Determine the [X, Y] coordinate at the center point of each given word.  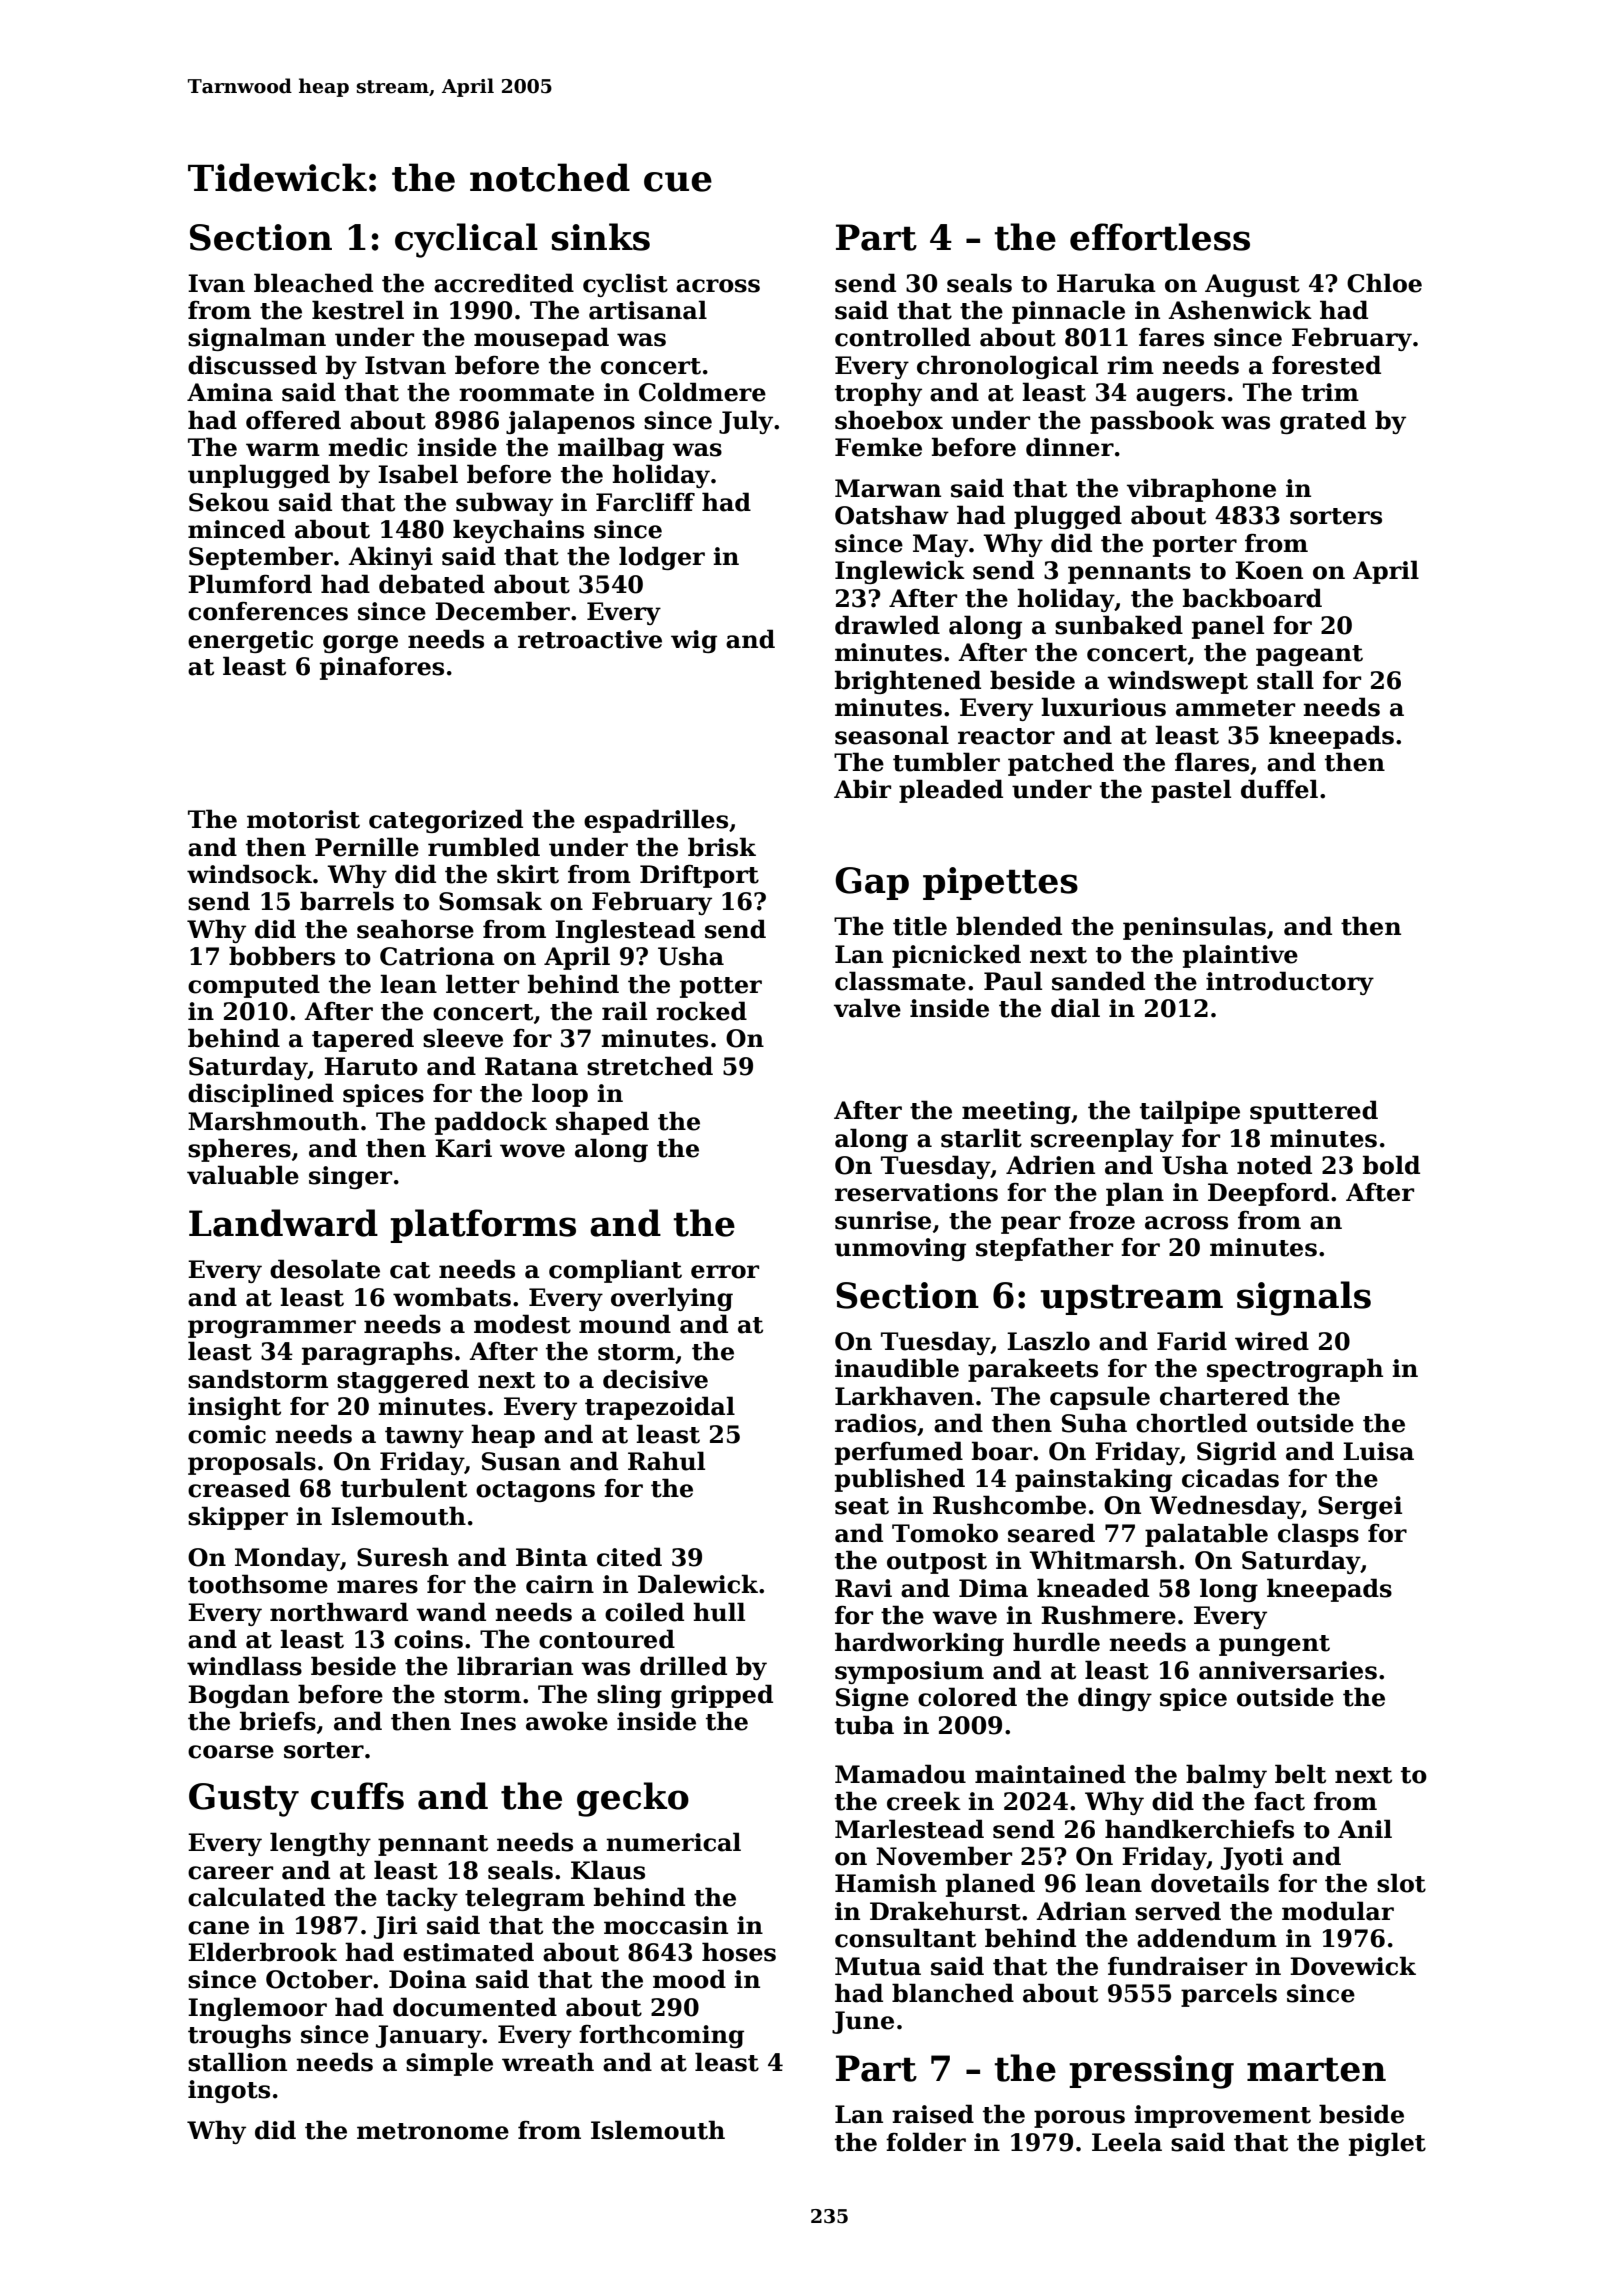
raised [933, 2114]
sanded [1098, 981]
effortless [1160, 237]
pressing [1151, 2072]
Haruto [371, 1066]
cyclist [625, 285]
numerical [673, 1842]
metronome [433, 2131]
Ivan [216, 283]
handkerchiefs [1199, 1829]
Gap [872, 883]
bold [1391, 1165]
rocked [701, 1011]
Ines [488, 1721]
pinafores [382, 668]
